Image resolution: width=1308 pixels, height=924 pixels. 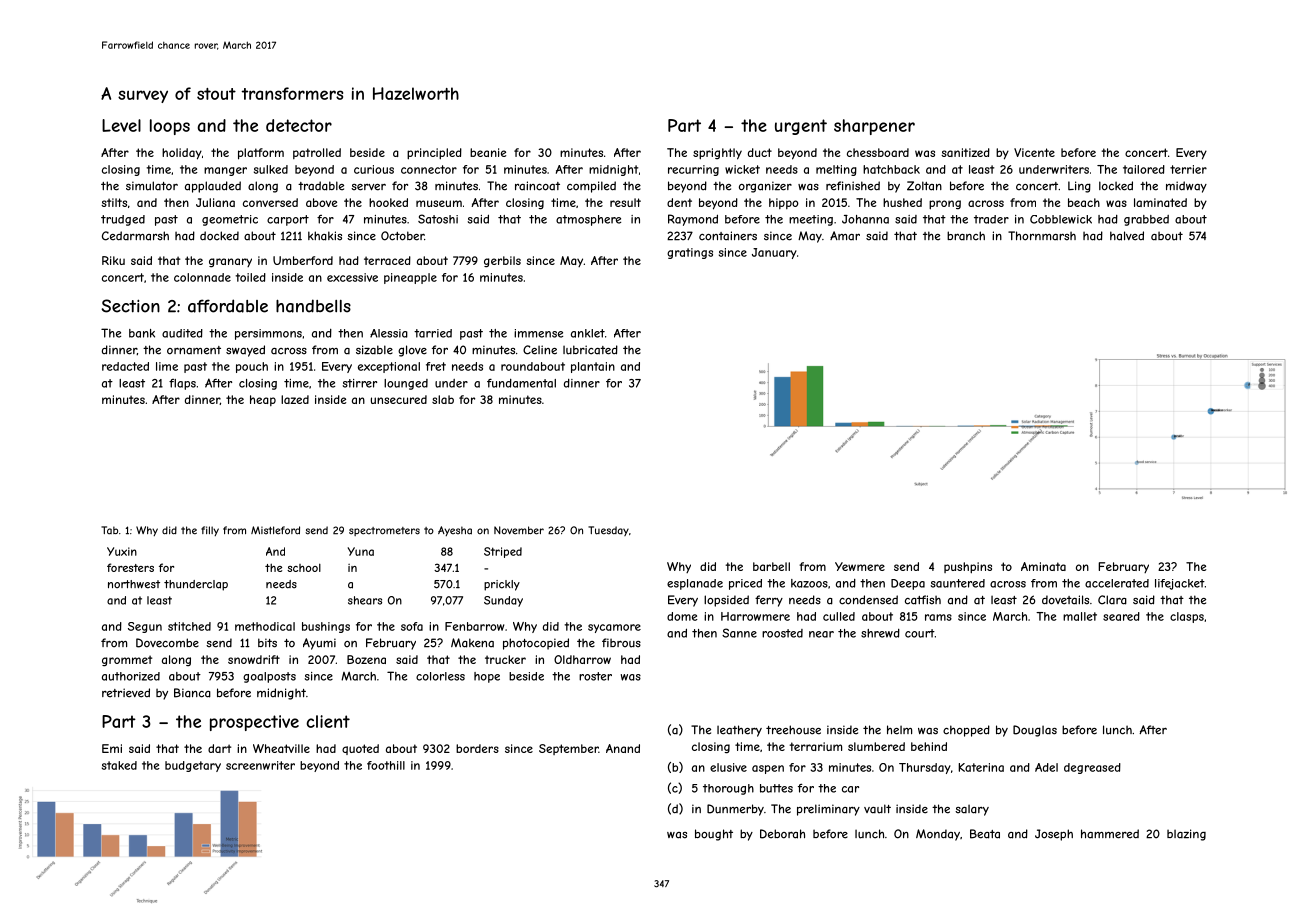 I want to click on sauntered, so click(x=958, y=583).
